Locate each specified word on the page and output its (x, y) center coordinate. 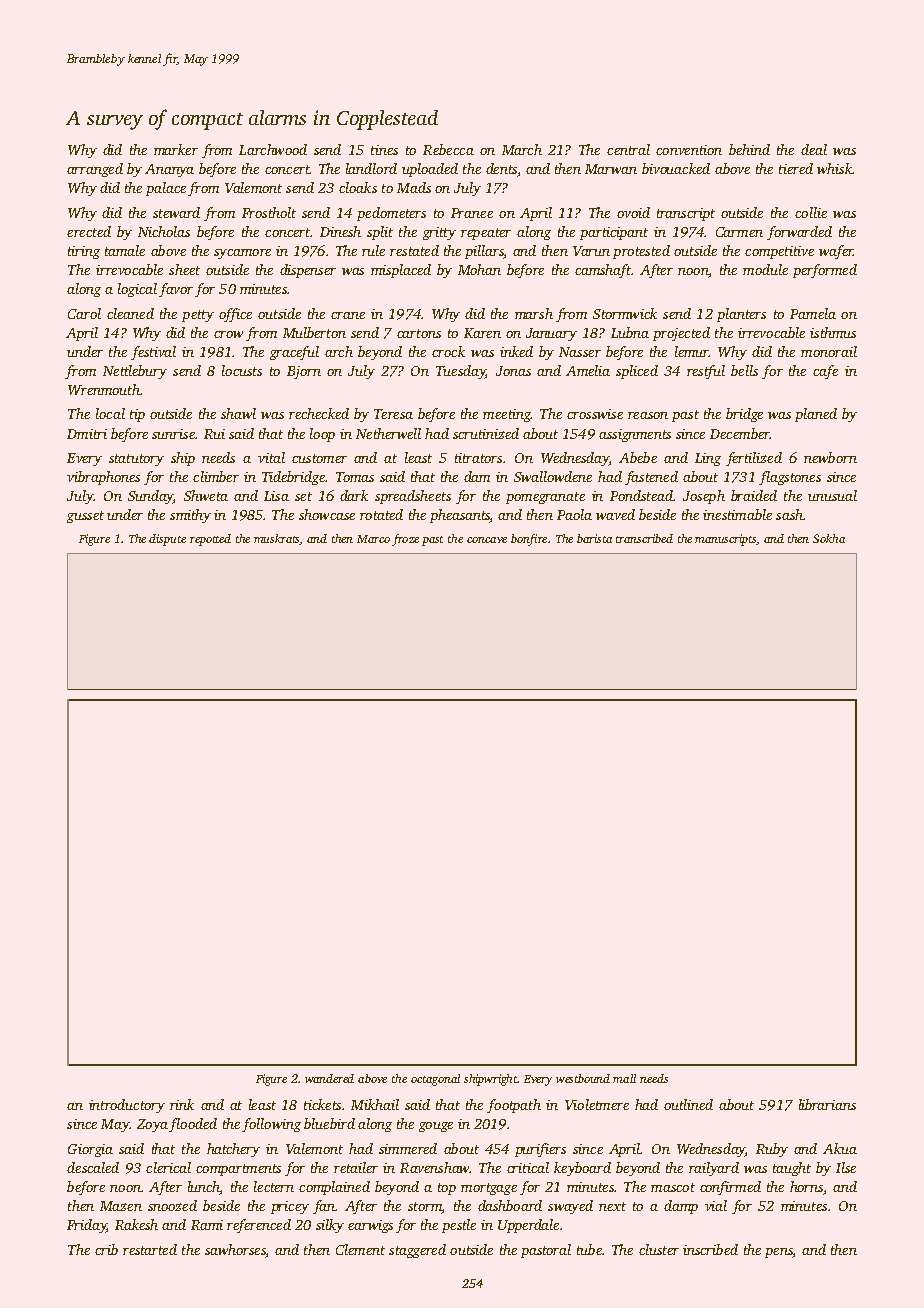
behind (749, 149)
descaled (93, 1167)
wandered (329, 1078)
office (235, 315)
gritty (439, 233)
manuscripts (726, 540)
